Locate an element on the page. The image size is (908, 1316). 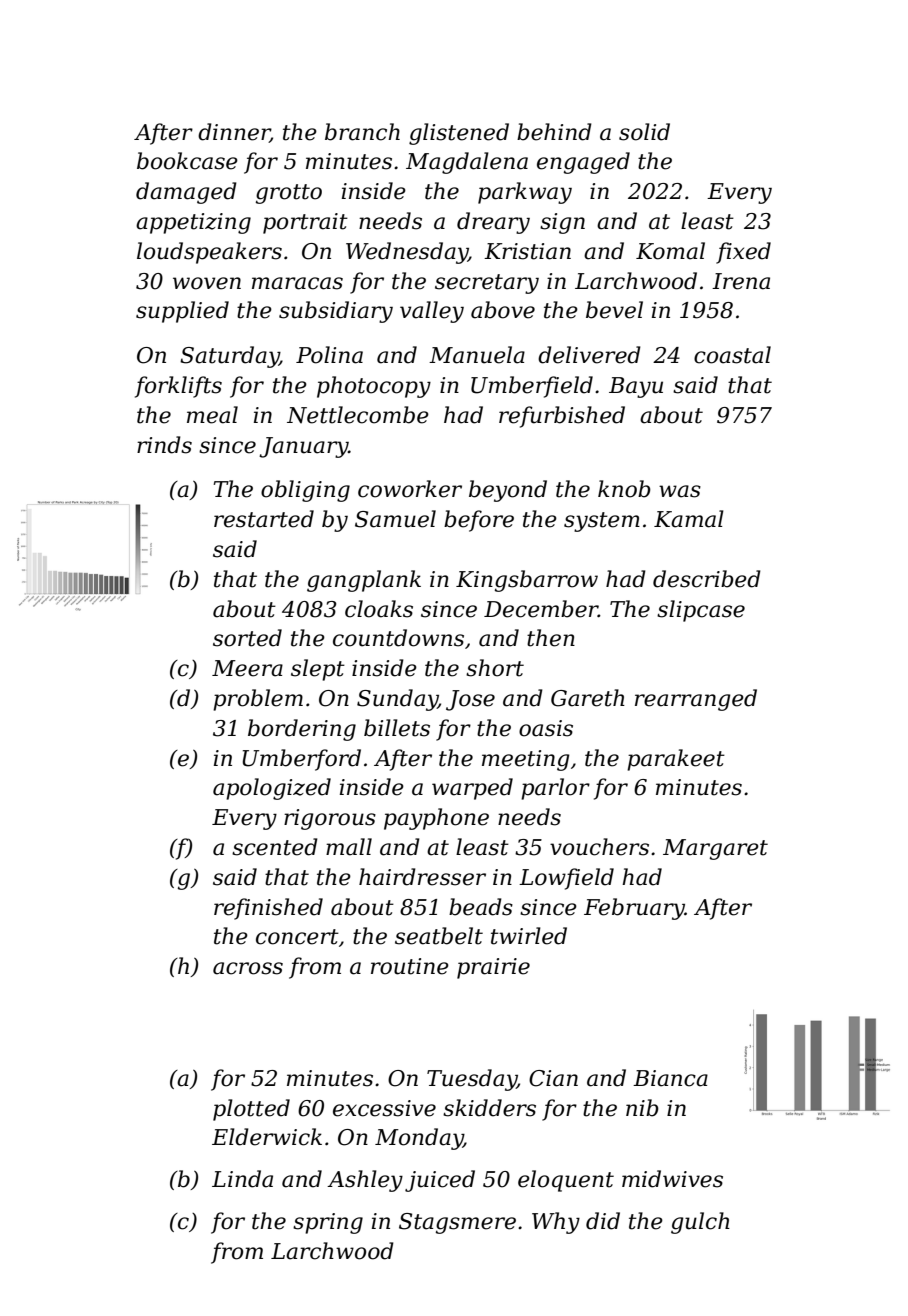
skidders is located at coordinates (489, 1108).
